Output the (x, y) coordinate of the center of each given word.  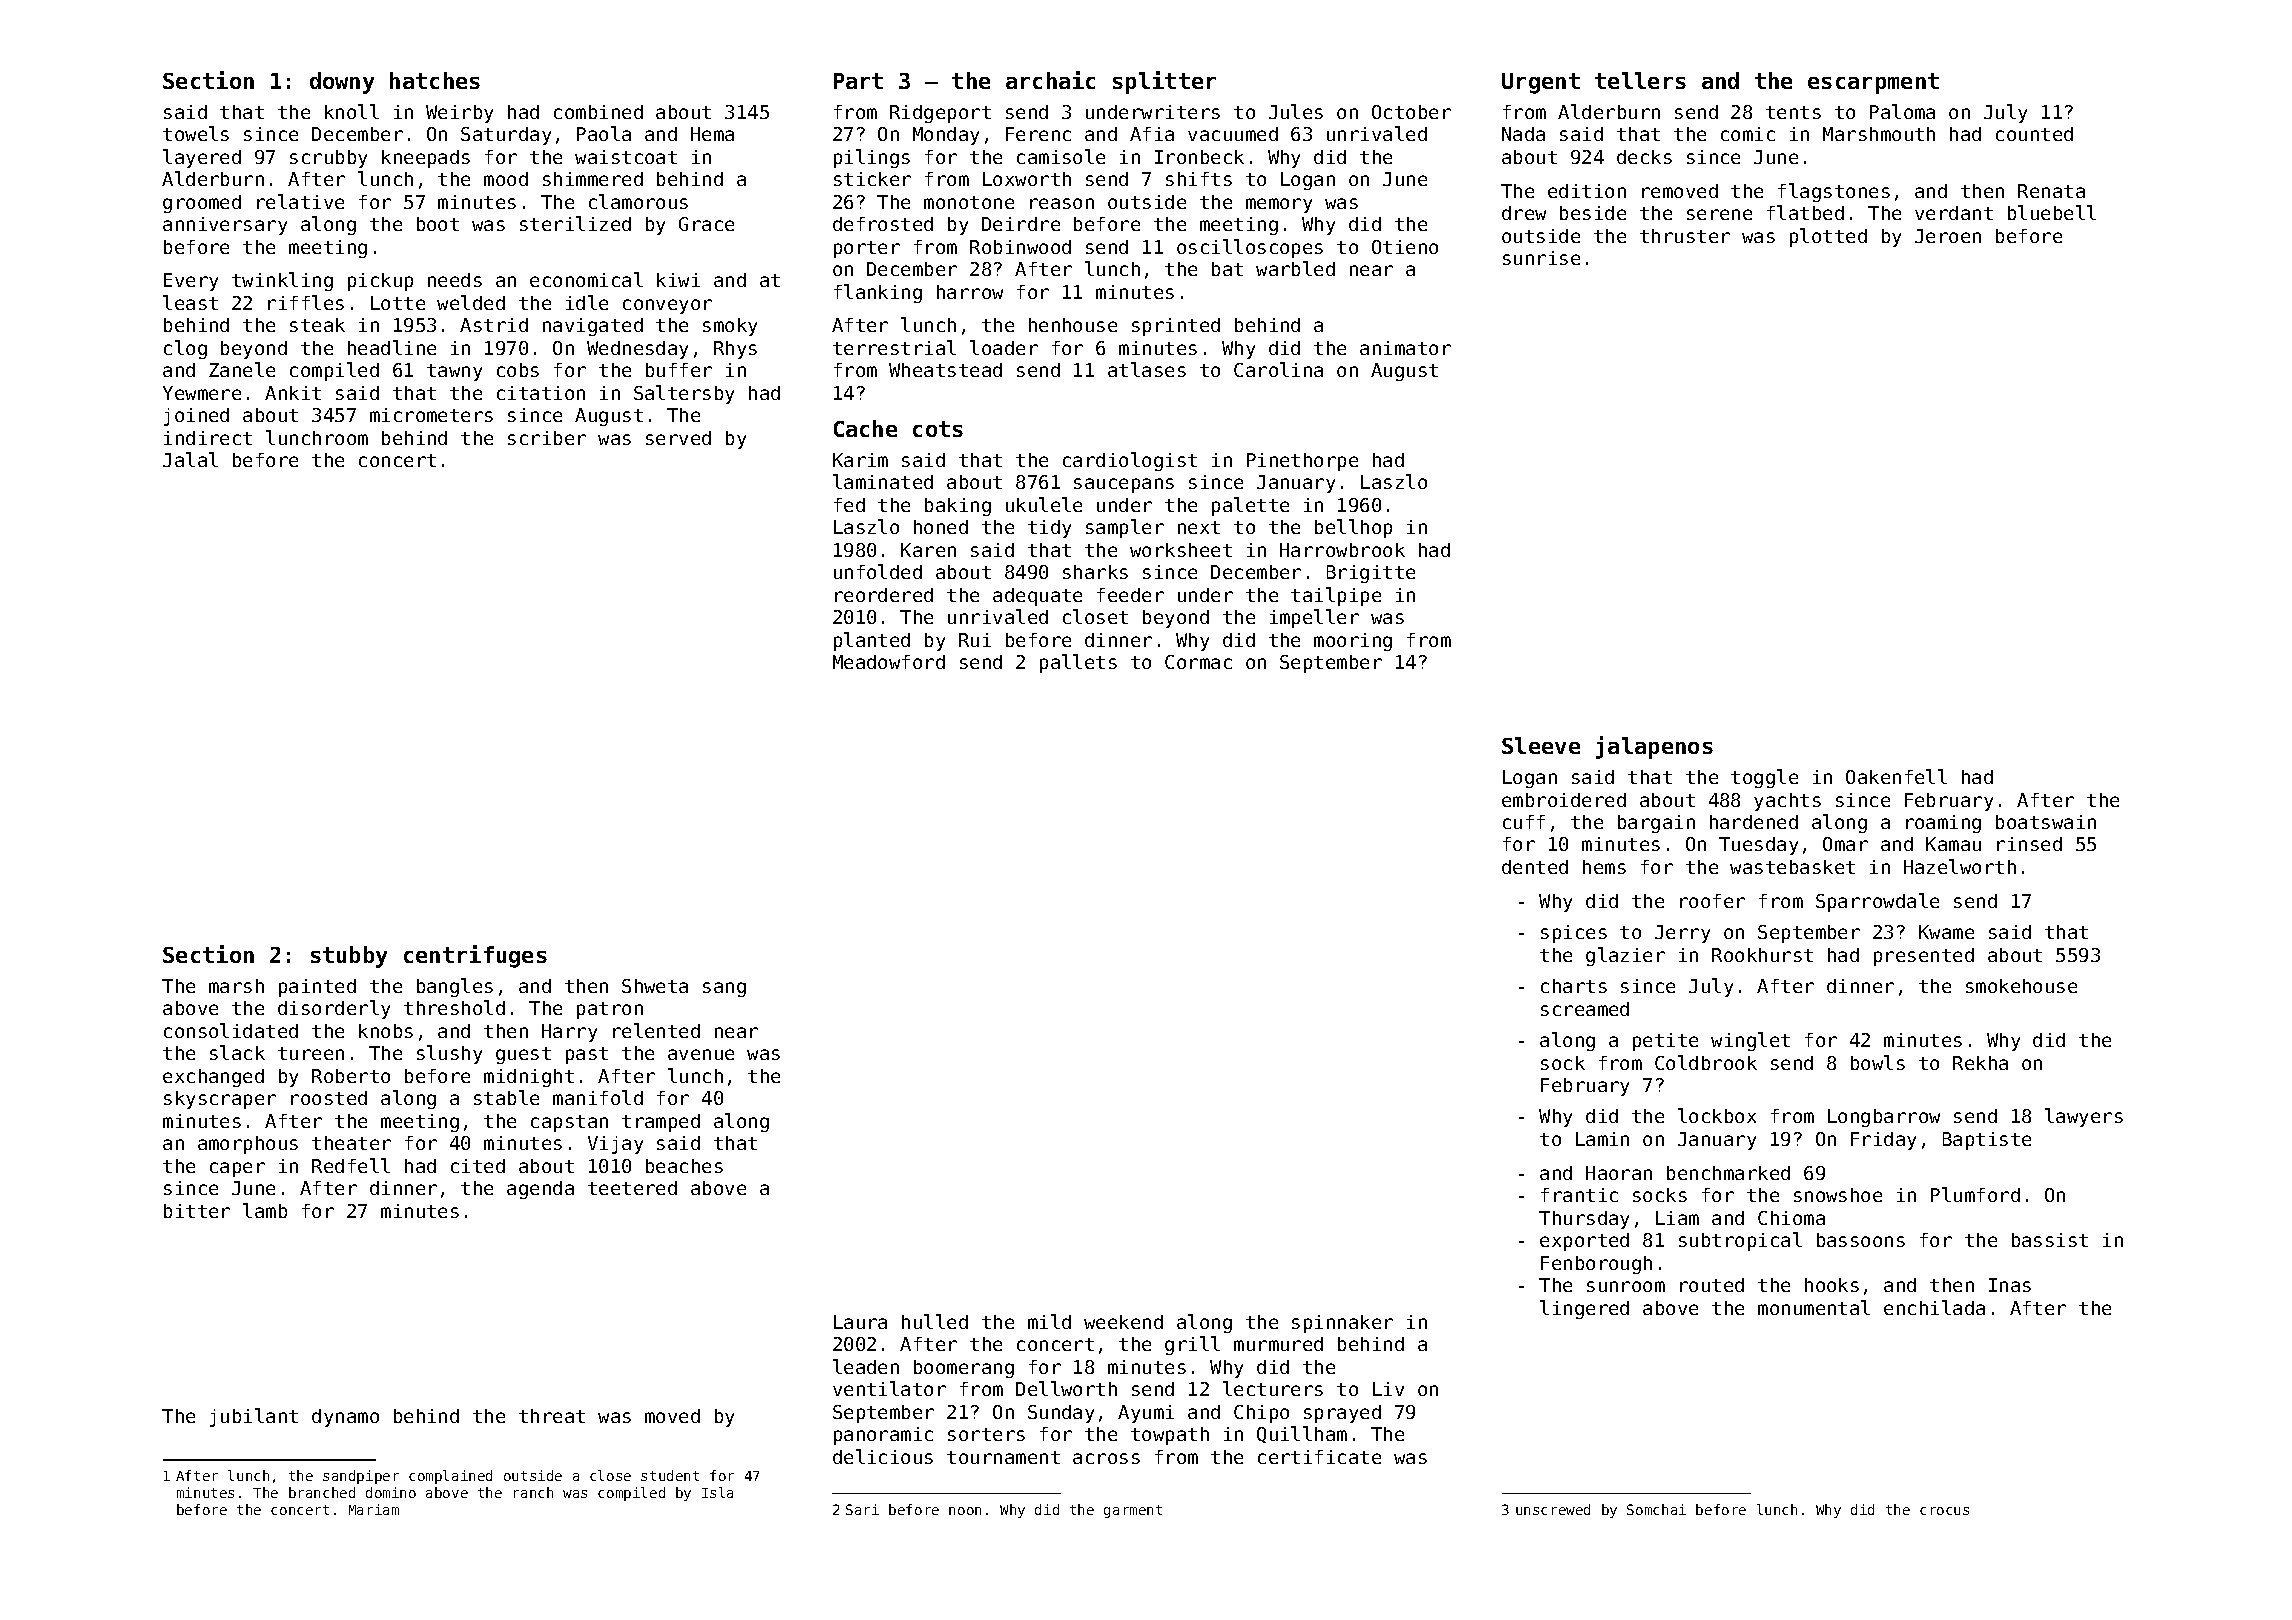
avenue (701, 1054)
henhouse (1073, 325)
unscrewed (1553, 1509)
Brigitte (1371, 574)
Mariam (374, 1509)
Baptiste (1987, 1141)
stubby (349, 957)
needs (455, 280)
